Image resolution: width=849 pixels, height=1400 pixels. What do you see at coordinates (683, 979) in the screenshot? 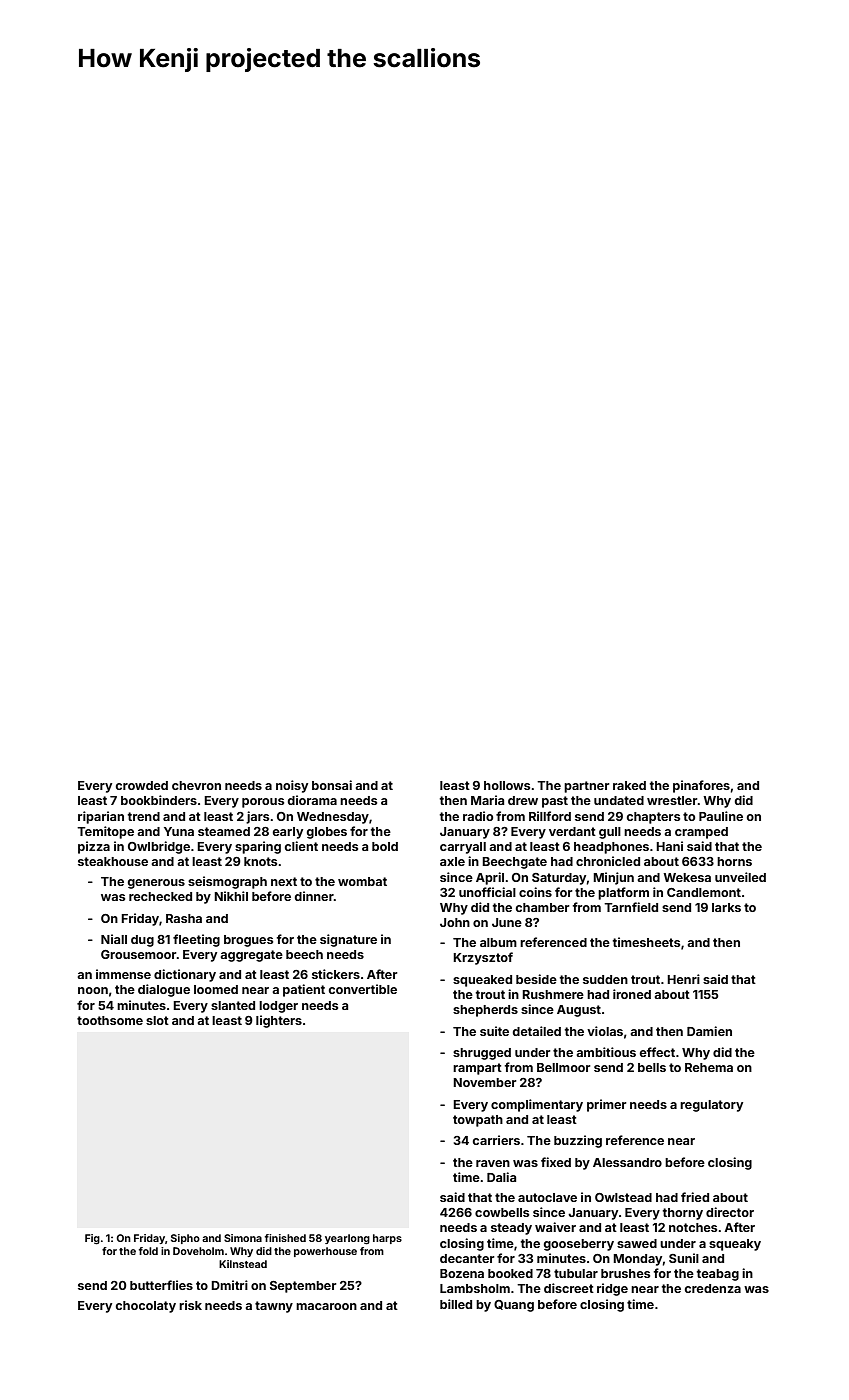
I see `Henri` at bounding box center [683, 979].
